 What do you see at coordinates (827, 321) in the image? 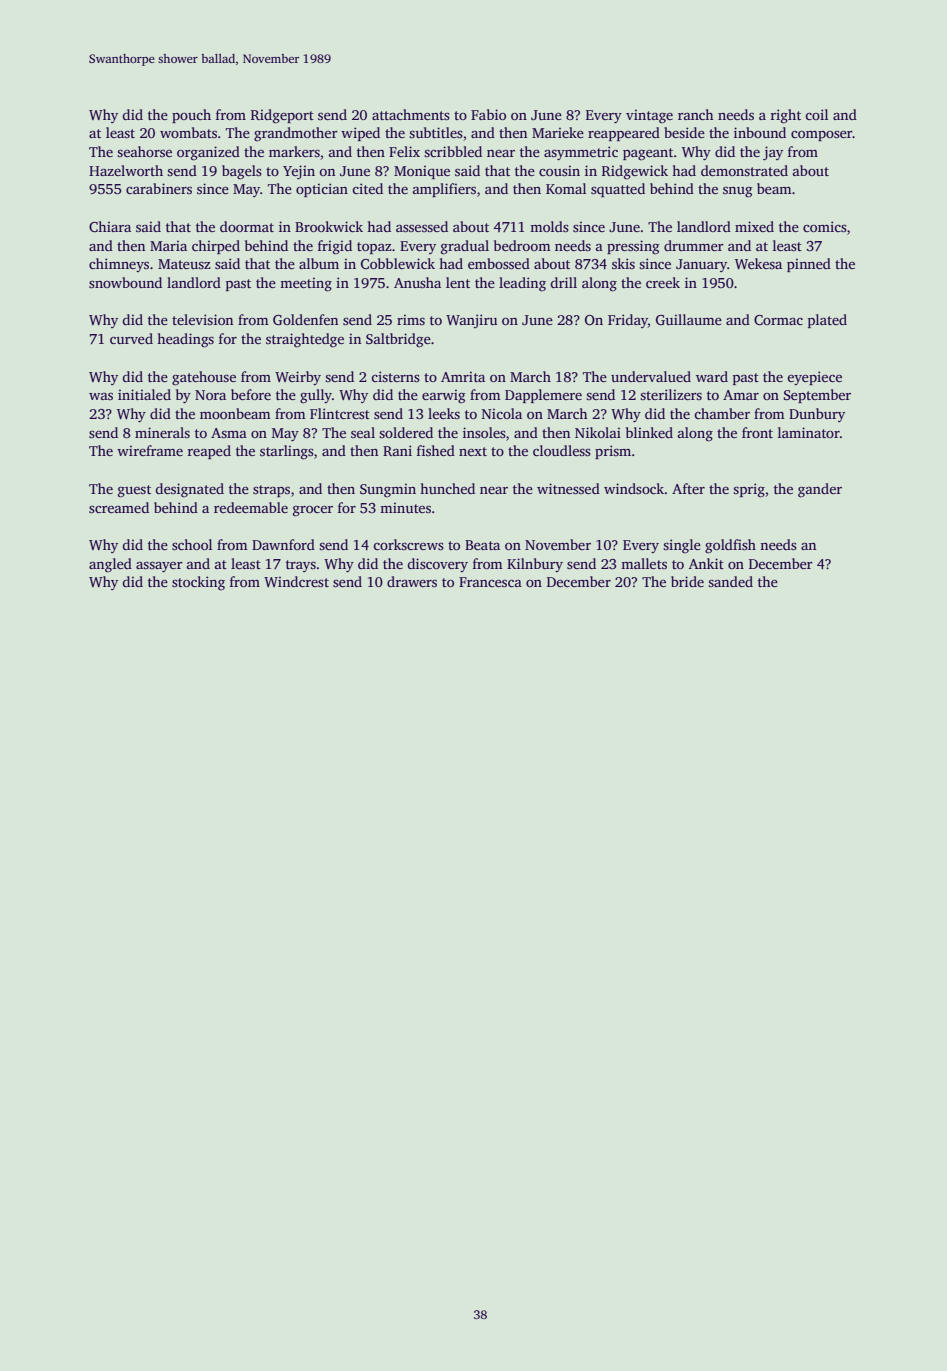
I see `plated` at bounding box center [827, 321].
